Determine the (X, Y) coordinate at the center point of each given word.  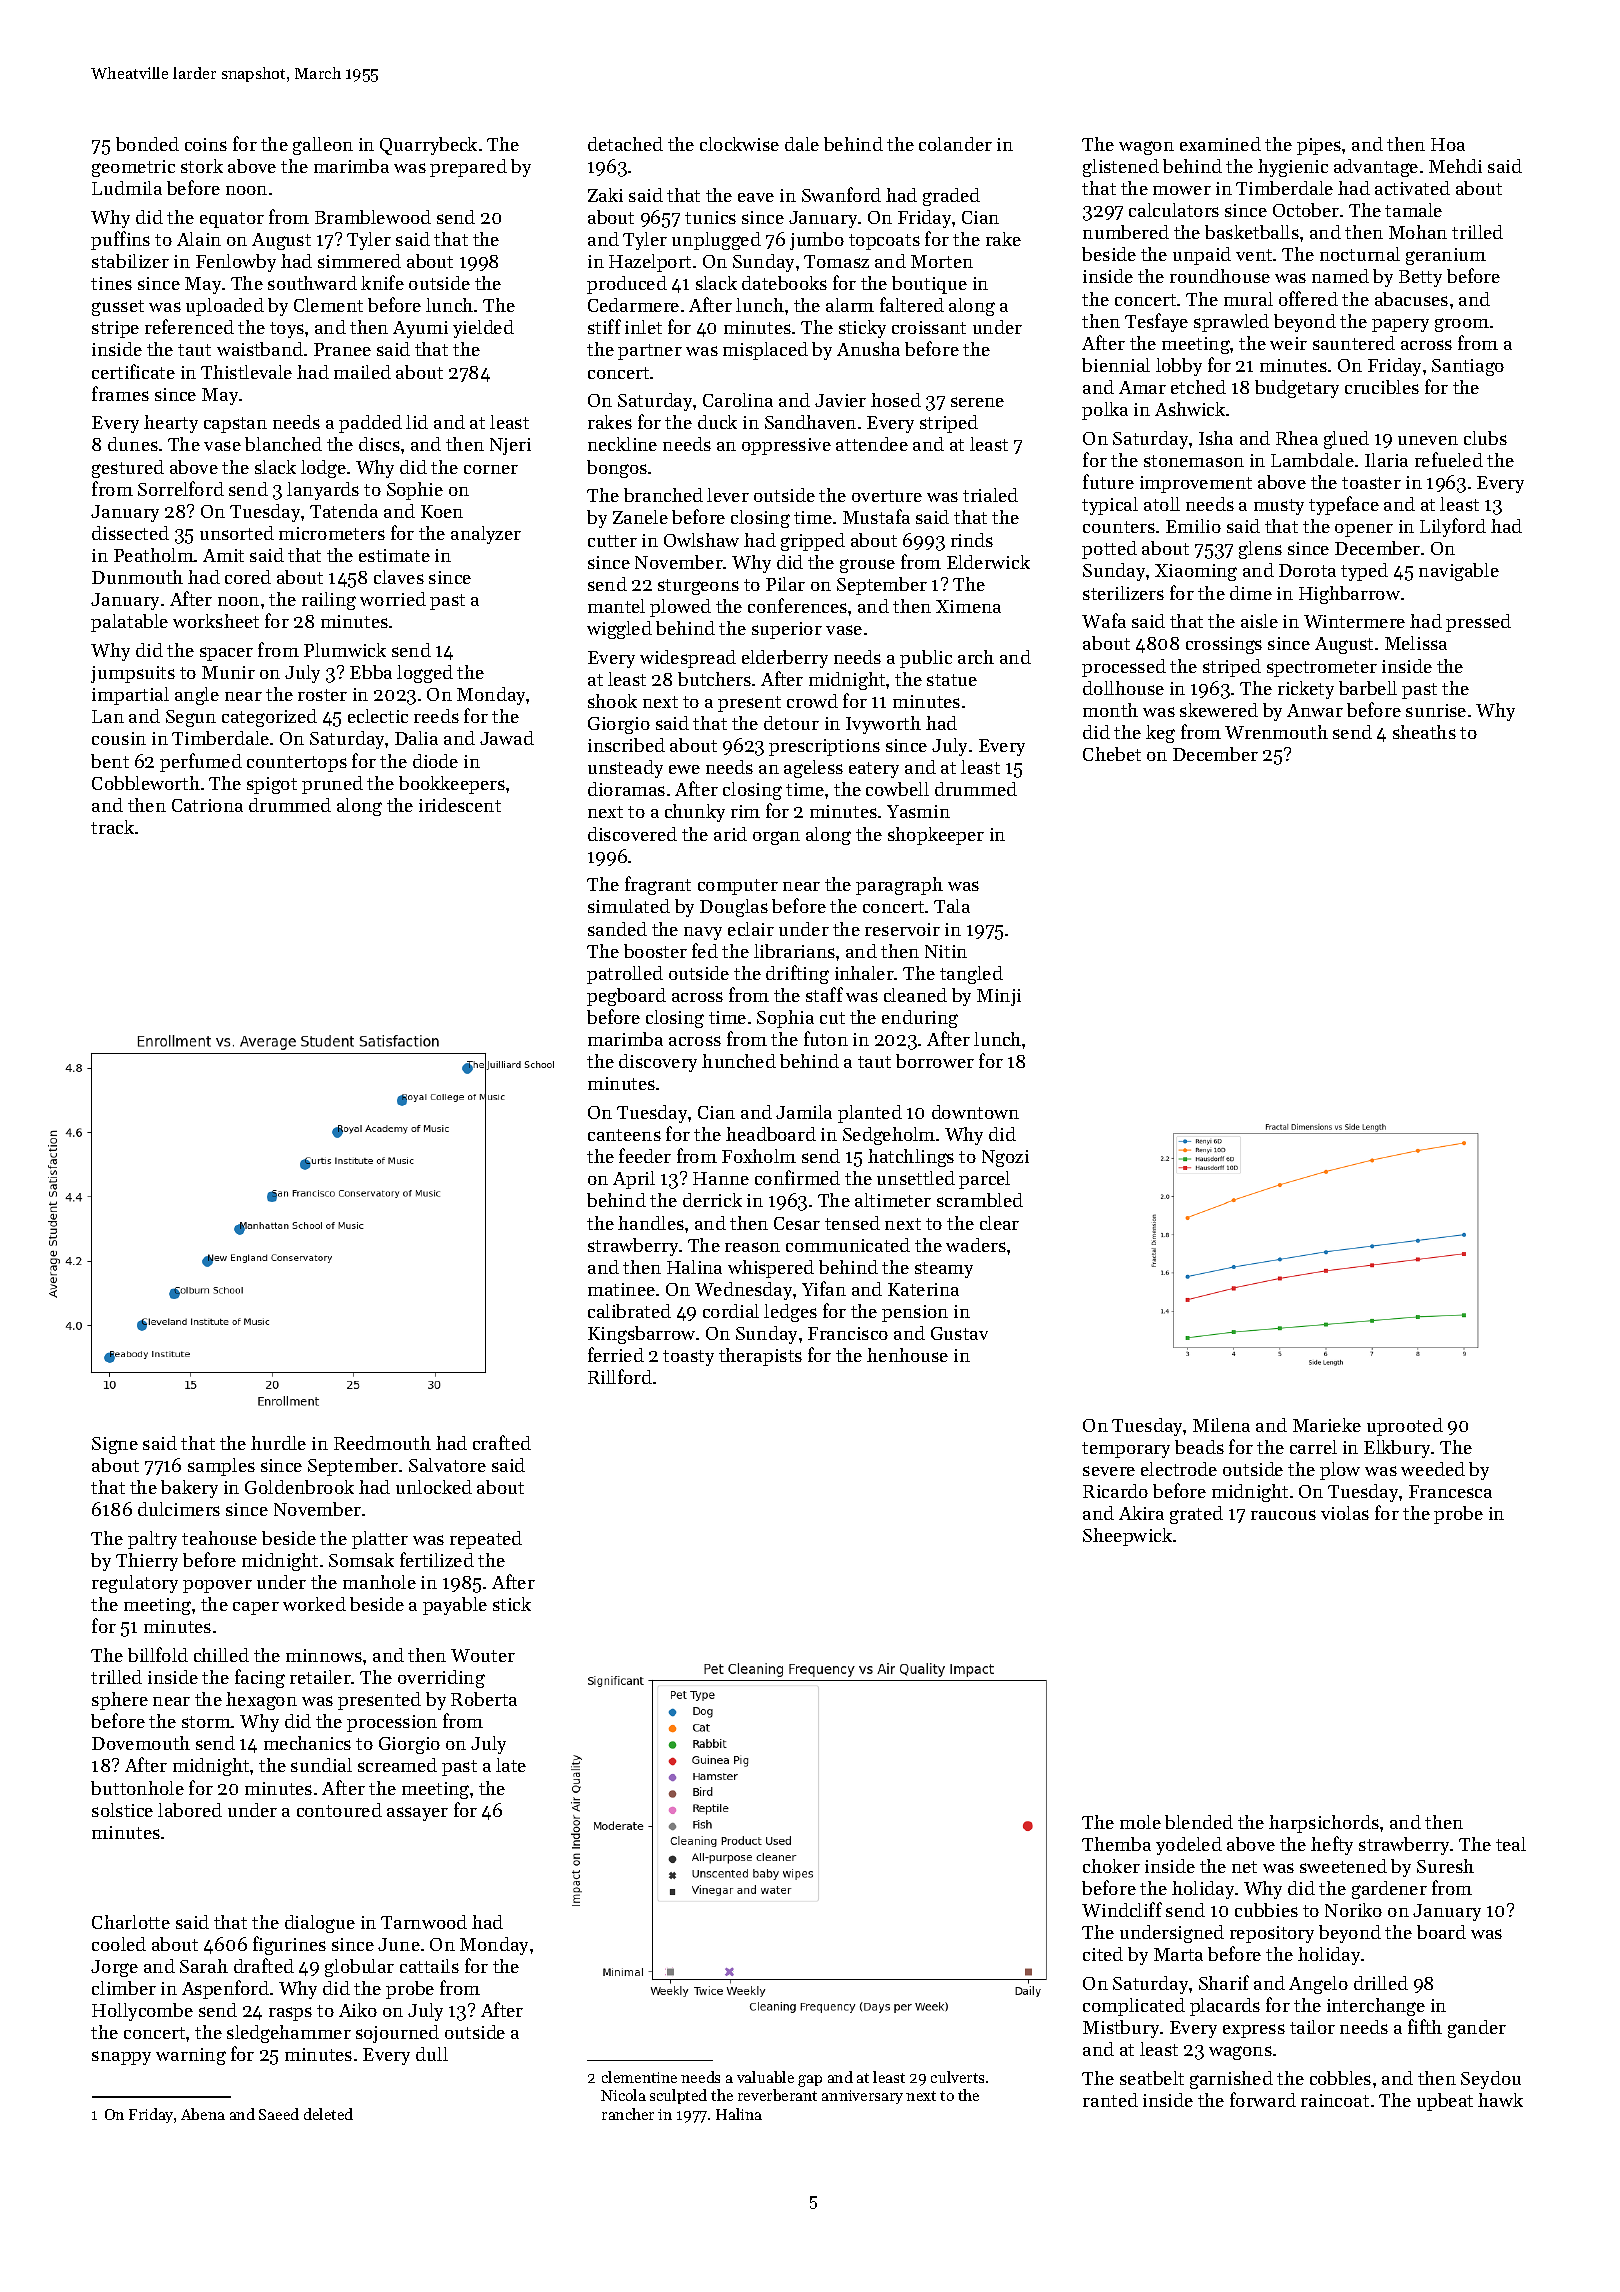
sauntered (1354, 343)
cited (1103, 1954)
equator (232, 220)
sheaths (1424, 732)
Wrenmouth (1276, 732)
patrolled (625, 975)
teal (1511, 1844)
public (926, 659)
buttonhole (137, 1788)
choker (1111, 1866)
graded (951, 197)
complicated (1134, 2007)
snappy (121, 2058)
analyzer (486, 535)
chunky (695, 813)
